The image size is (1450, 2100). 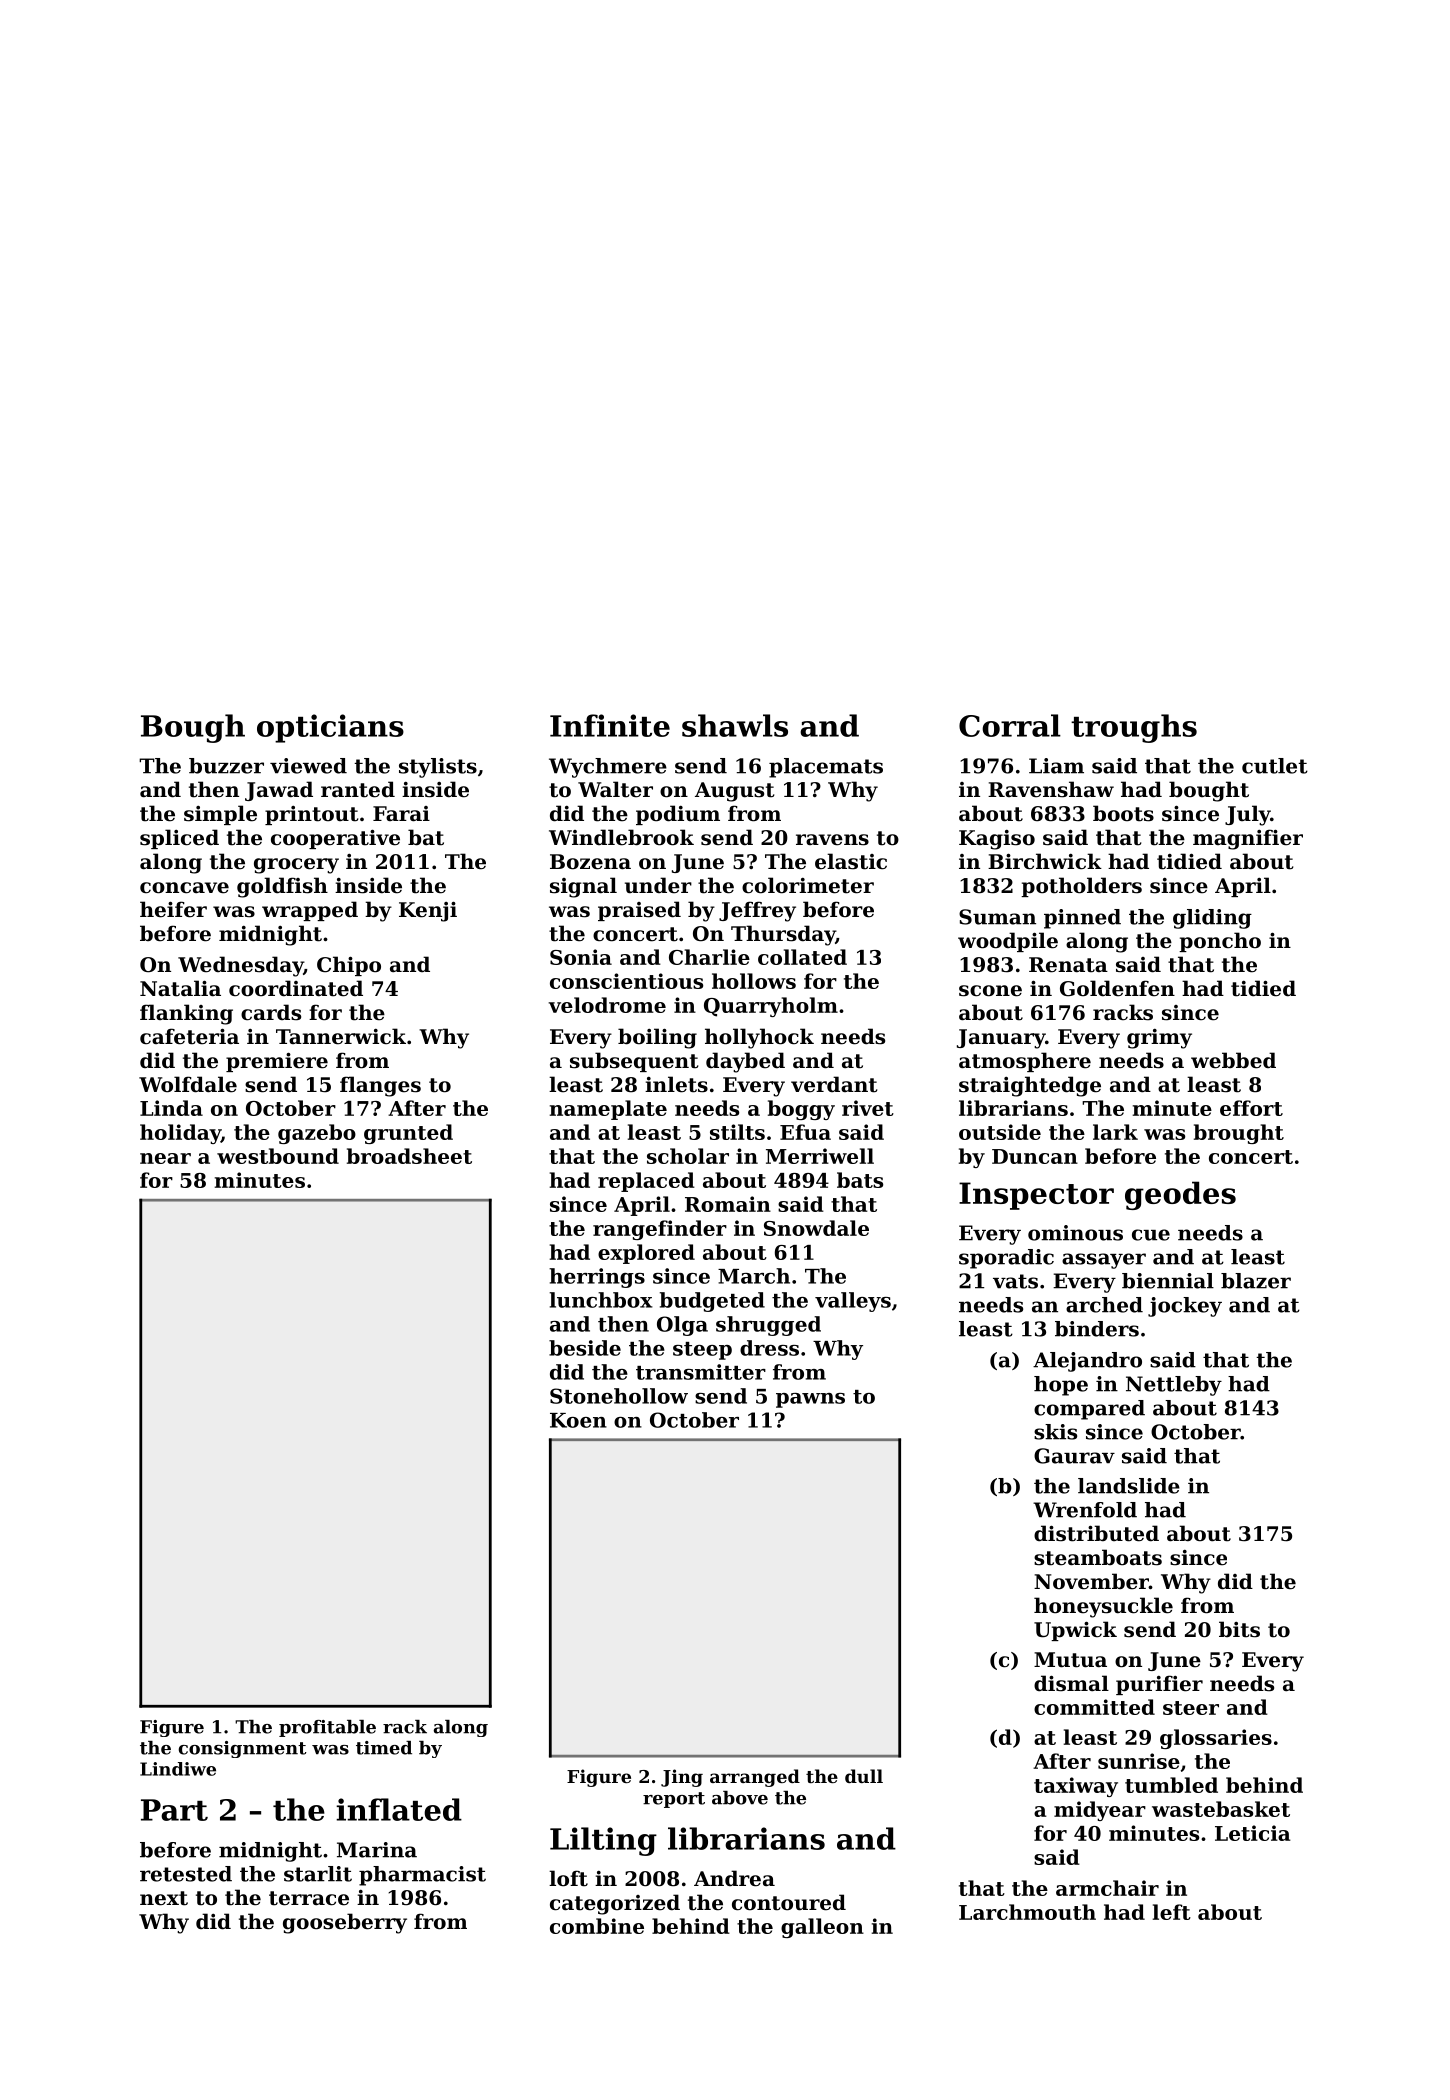 I want to click on skis, so click(x=1055, y=1432).
